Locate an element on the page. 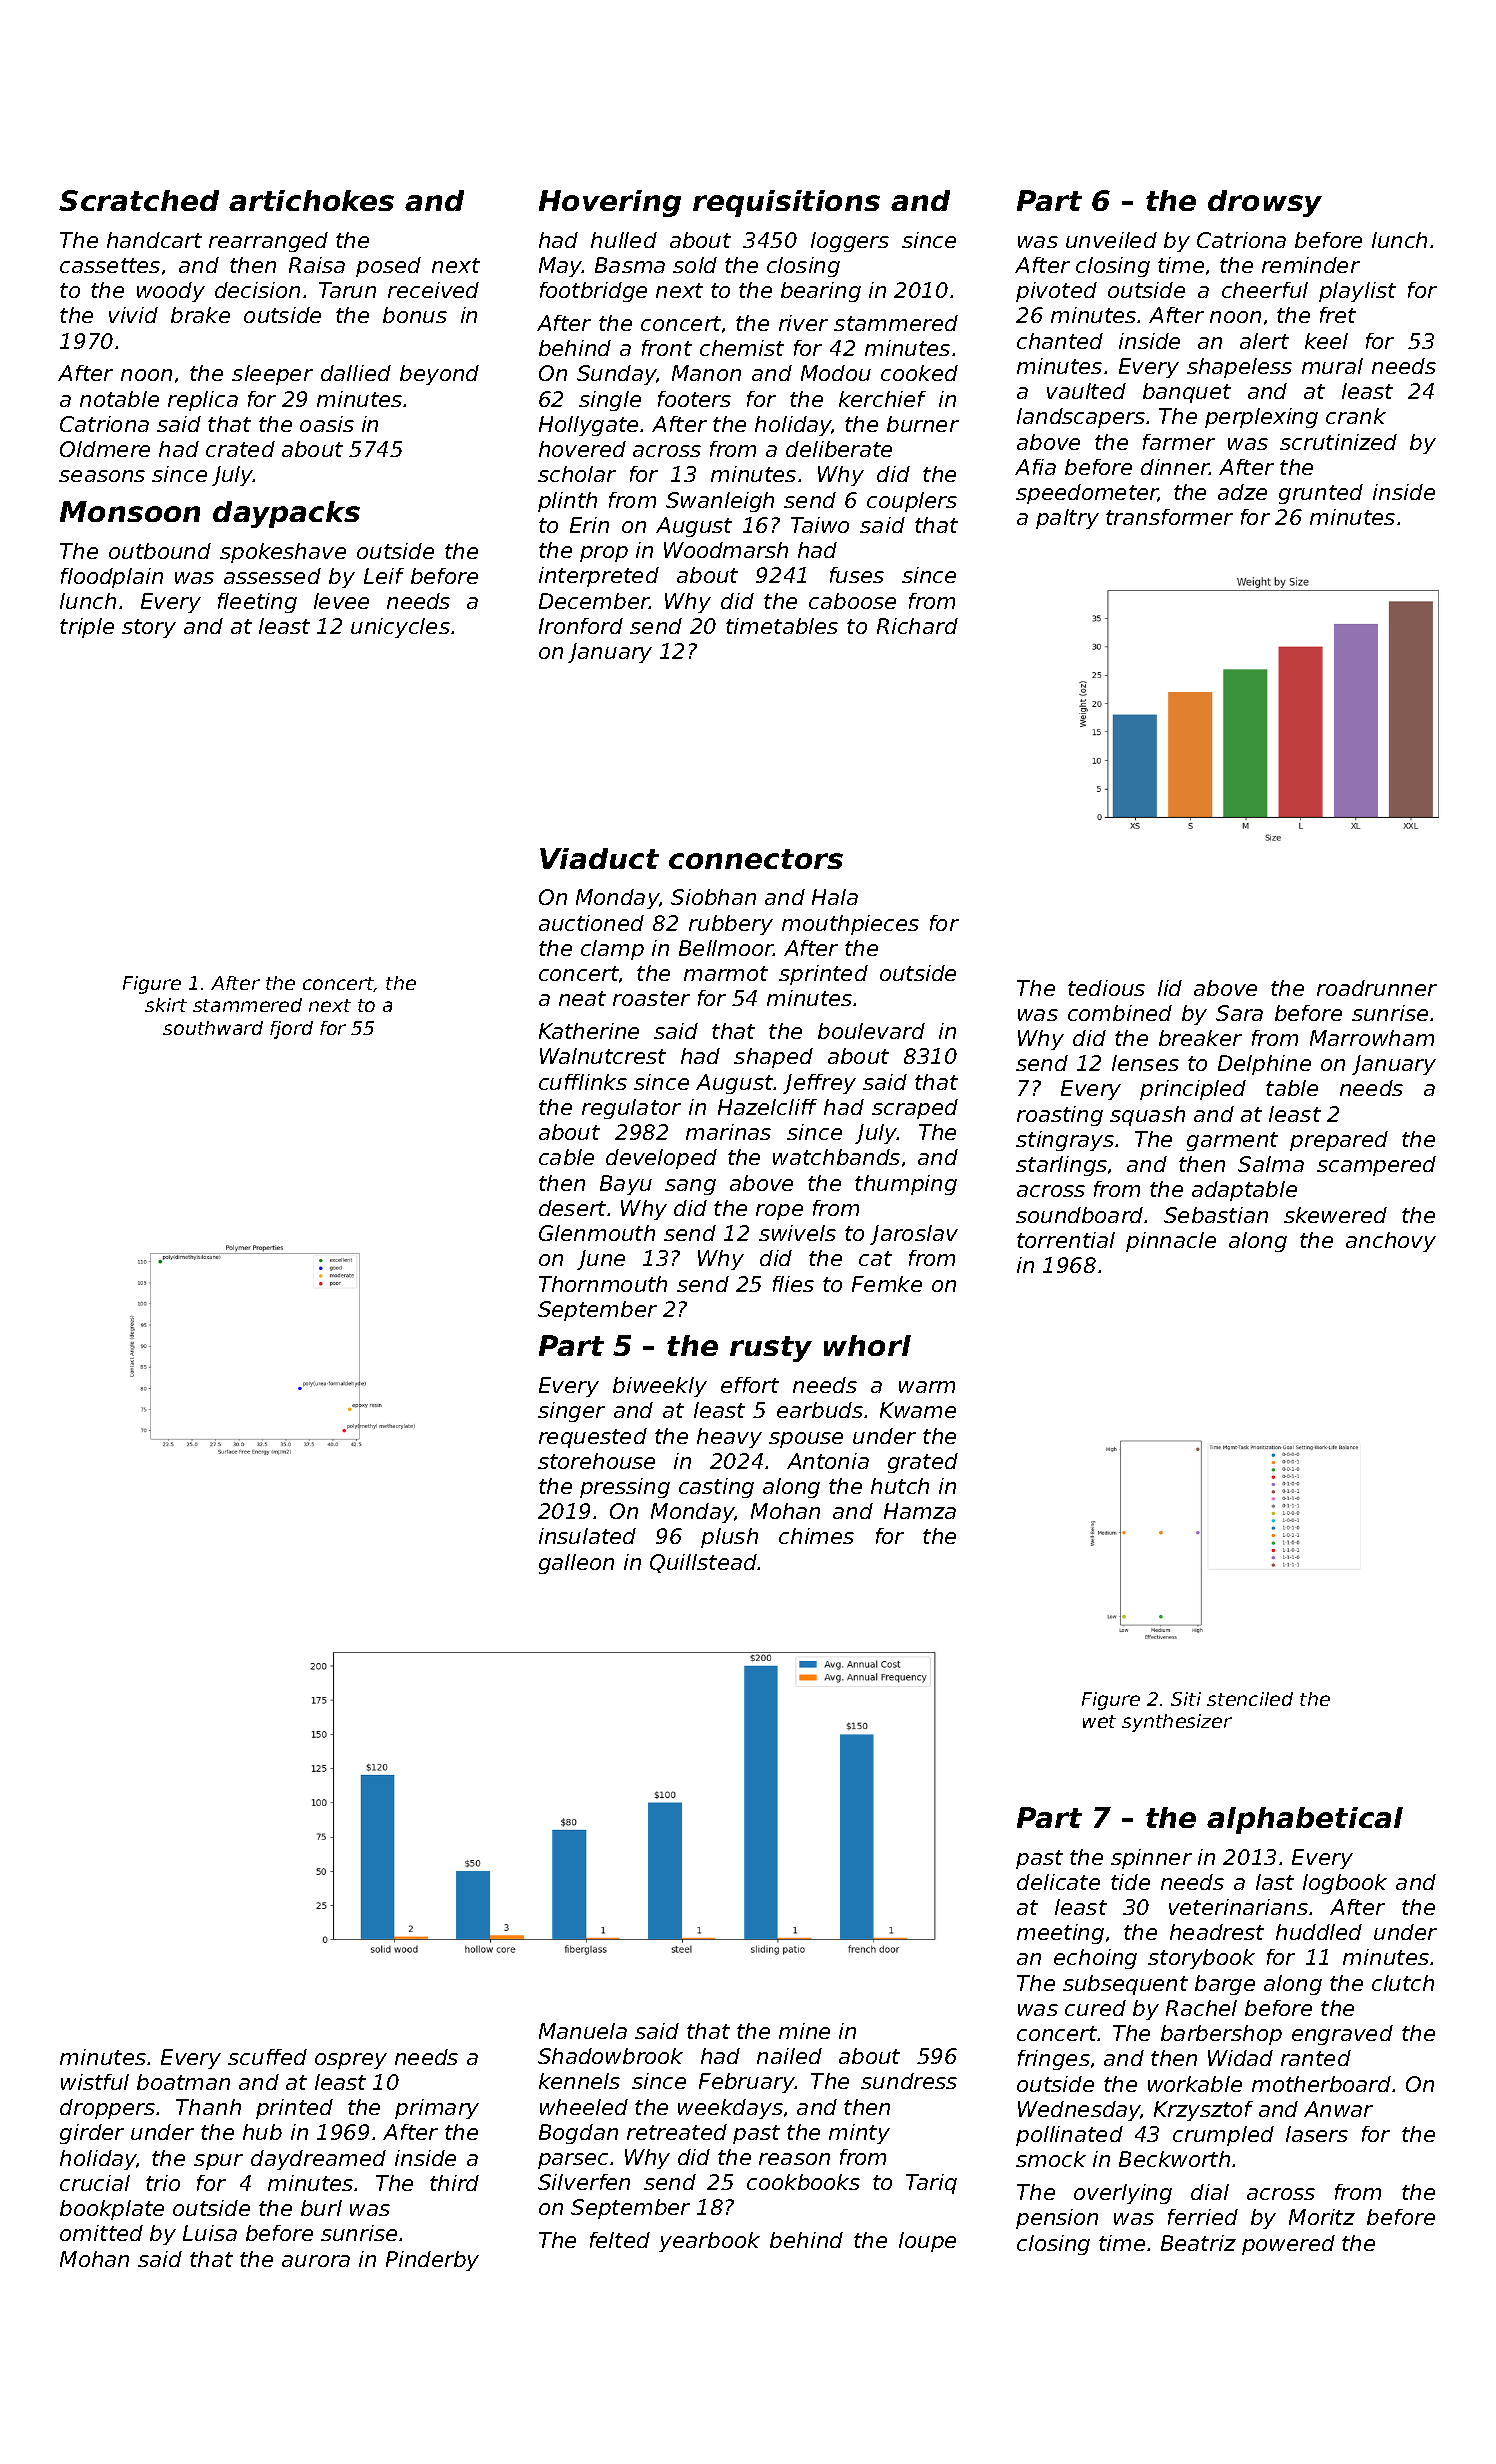 The height and width of the page is (2464, 1496). heavy is located at coordinates (729, 1438).
